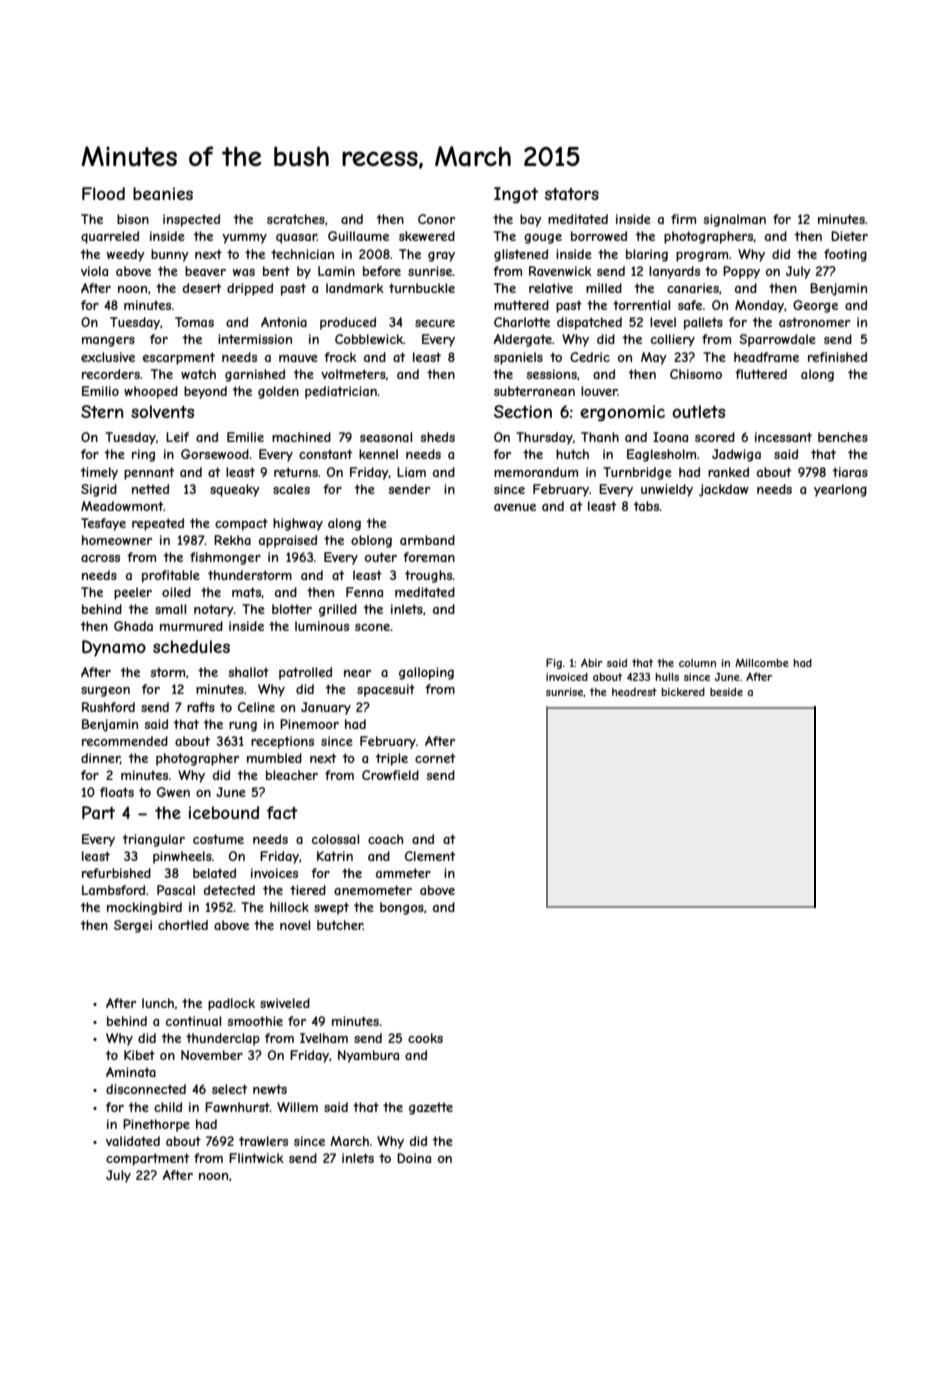  Describe the element at coordinates (191, 646) in the screenshot. I see `schedules` at that location.
